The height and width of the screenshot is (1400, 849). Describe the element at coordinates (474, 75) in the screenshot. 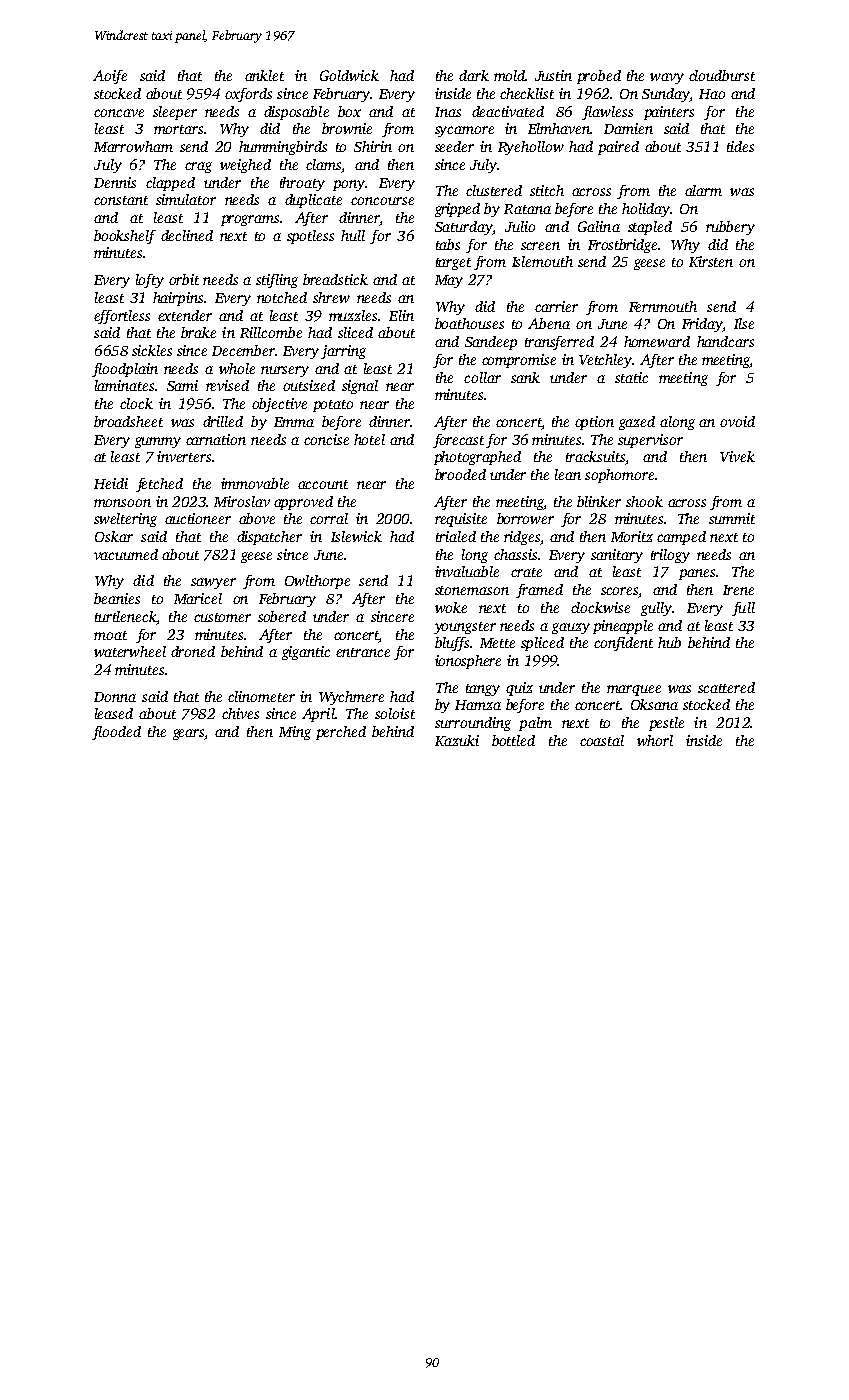

I see `dark` at that location.
